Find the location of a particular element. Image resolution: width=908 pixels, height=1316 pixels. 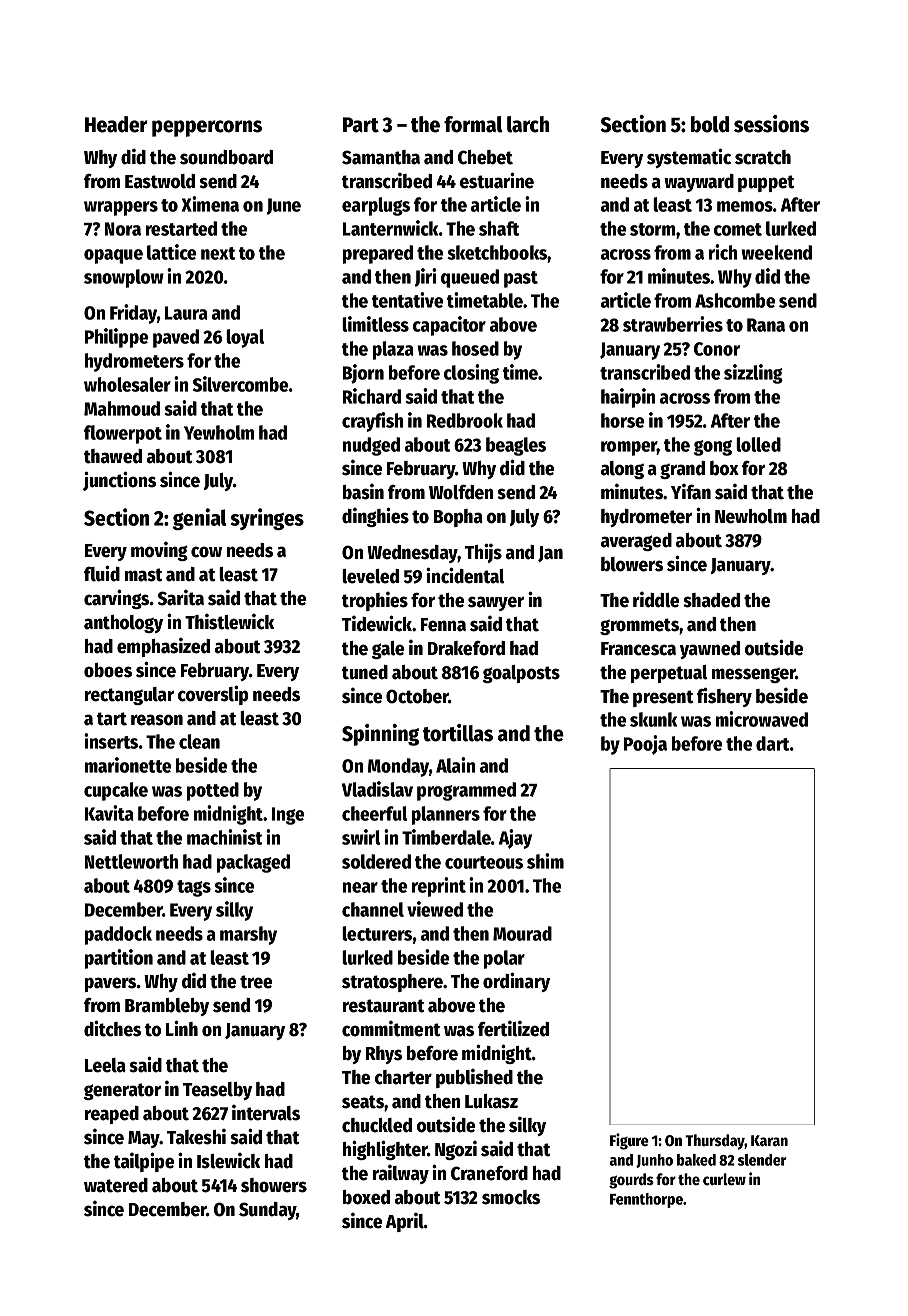

Monday is located at coordinates (398, 767).
